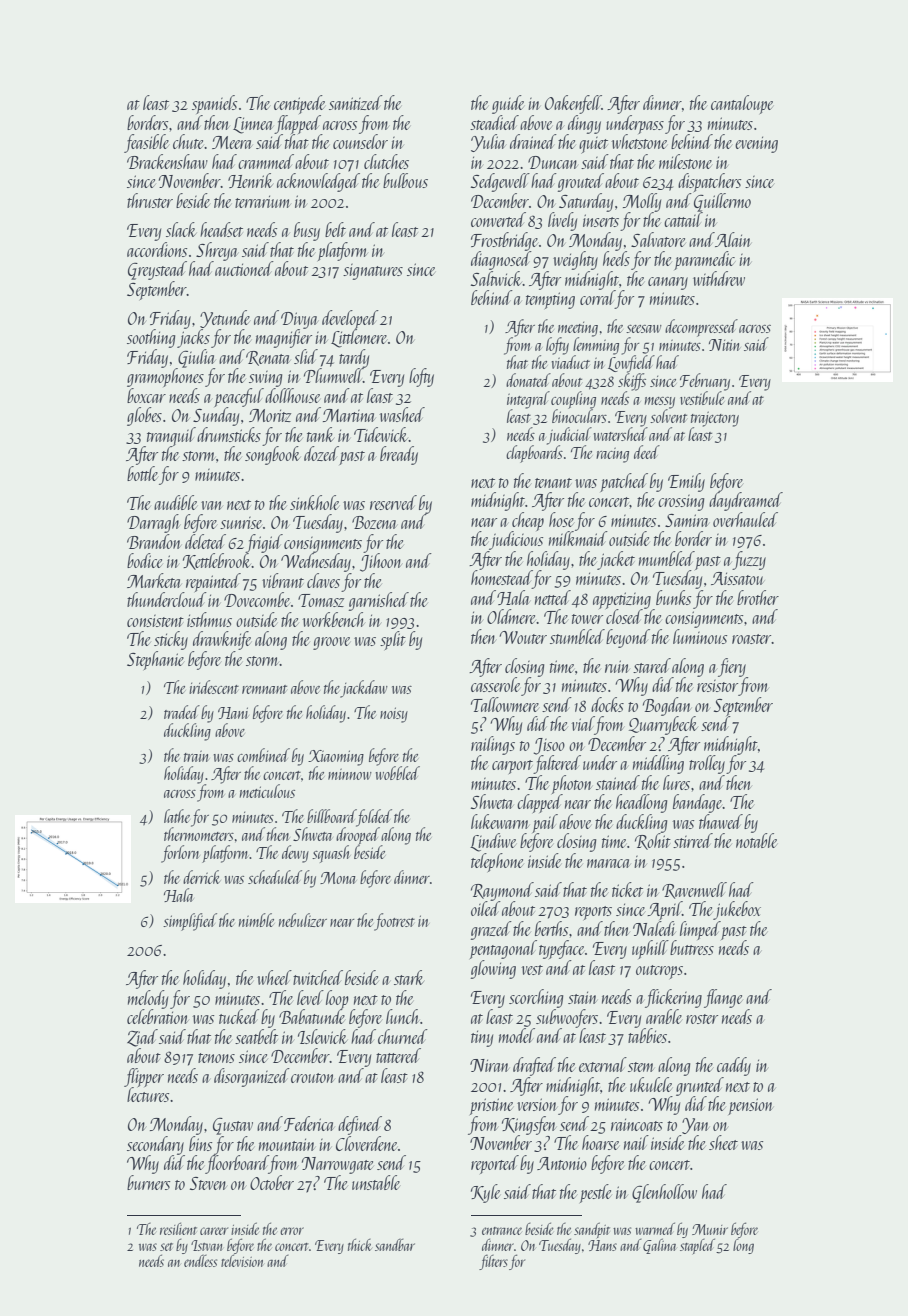 This document has height=1316, width=908. What do you see at coordinates (214, 104) in the document?
I see `spaniels` at bounding box center [214, 104].
